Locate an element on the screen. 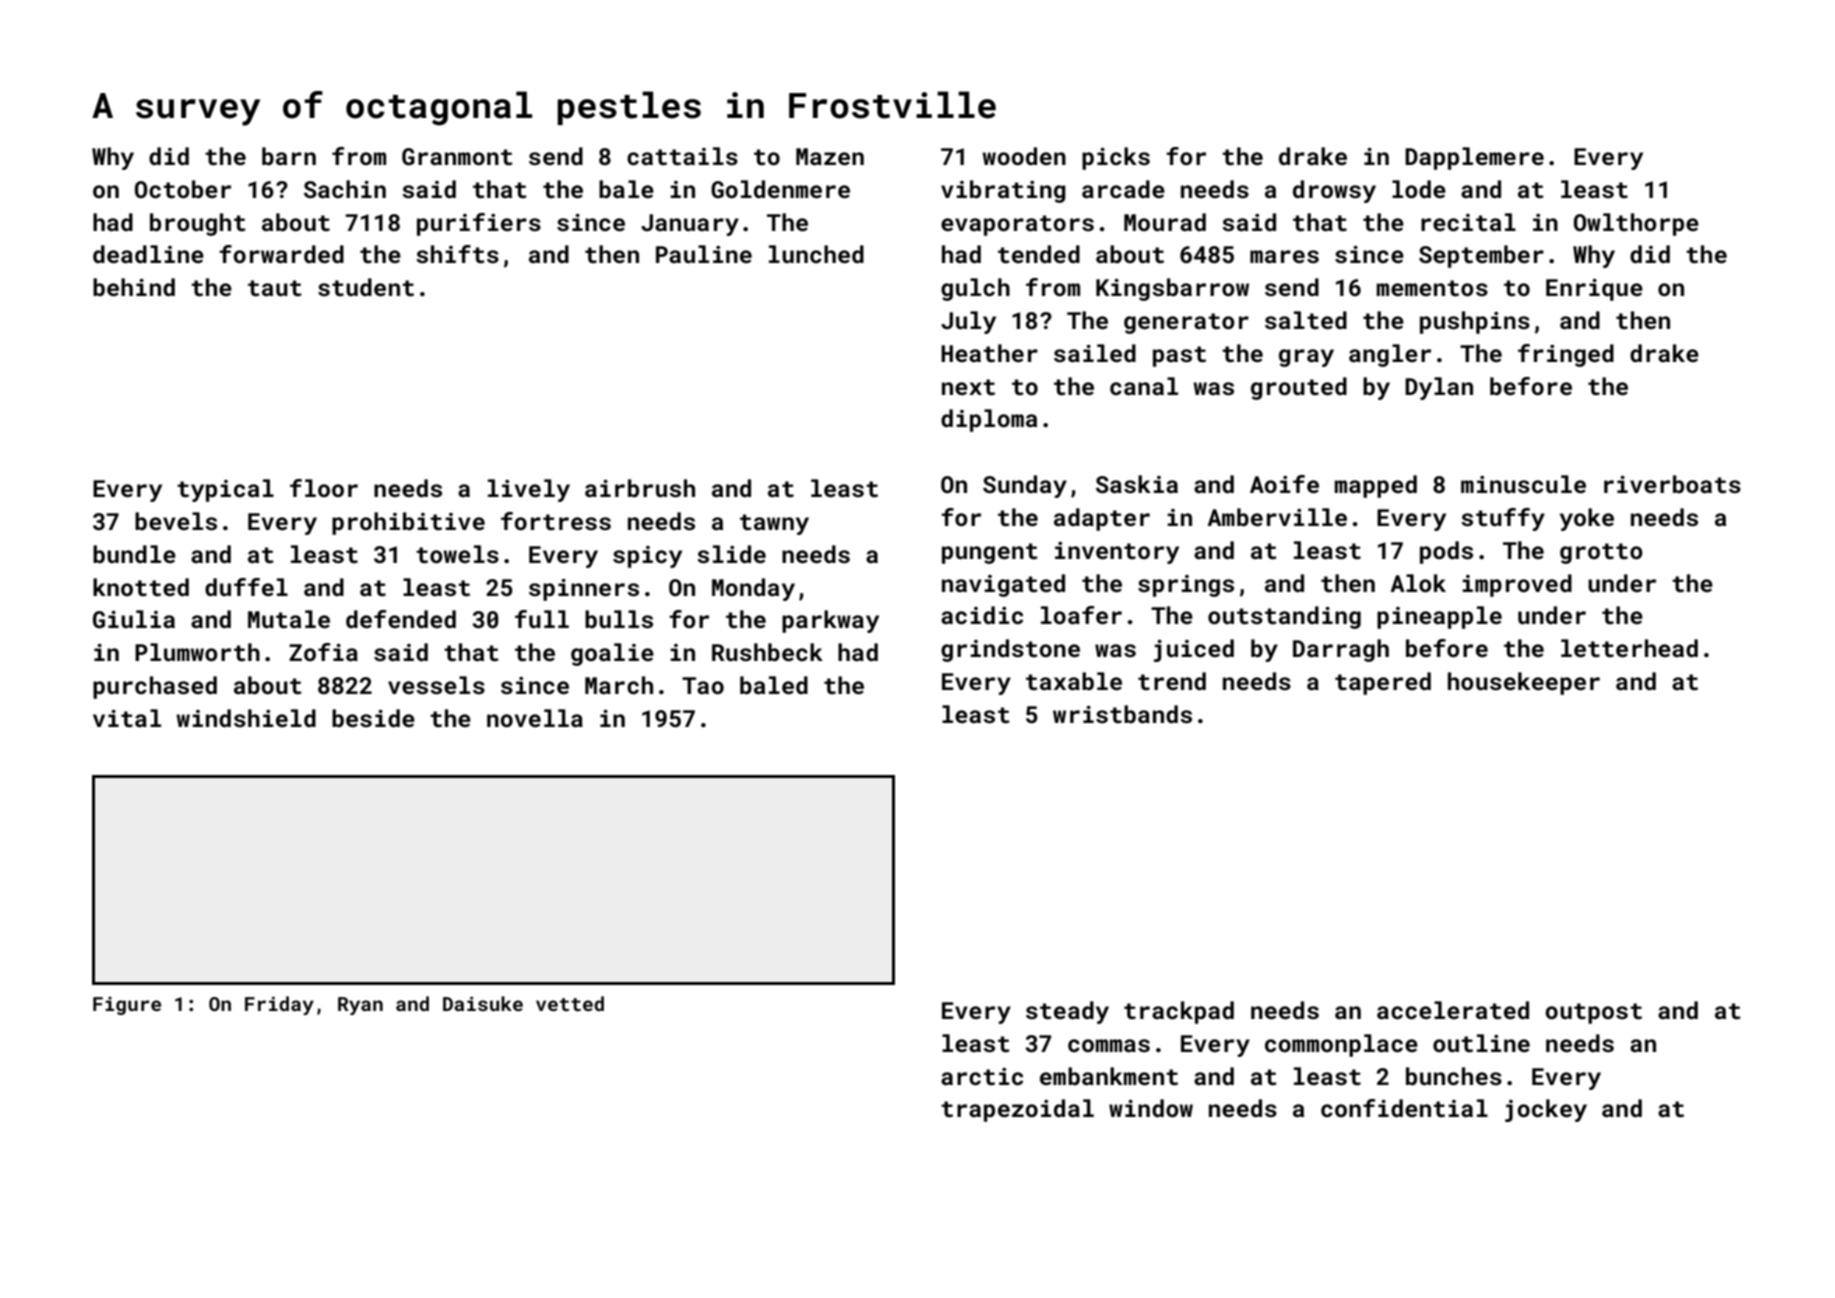 This screenshot has height=1298, width=1835. behind is located at coordinates (134, 287).
